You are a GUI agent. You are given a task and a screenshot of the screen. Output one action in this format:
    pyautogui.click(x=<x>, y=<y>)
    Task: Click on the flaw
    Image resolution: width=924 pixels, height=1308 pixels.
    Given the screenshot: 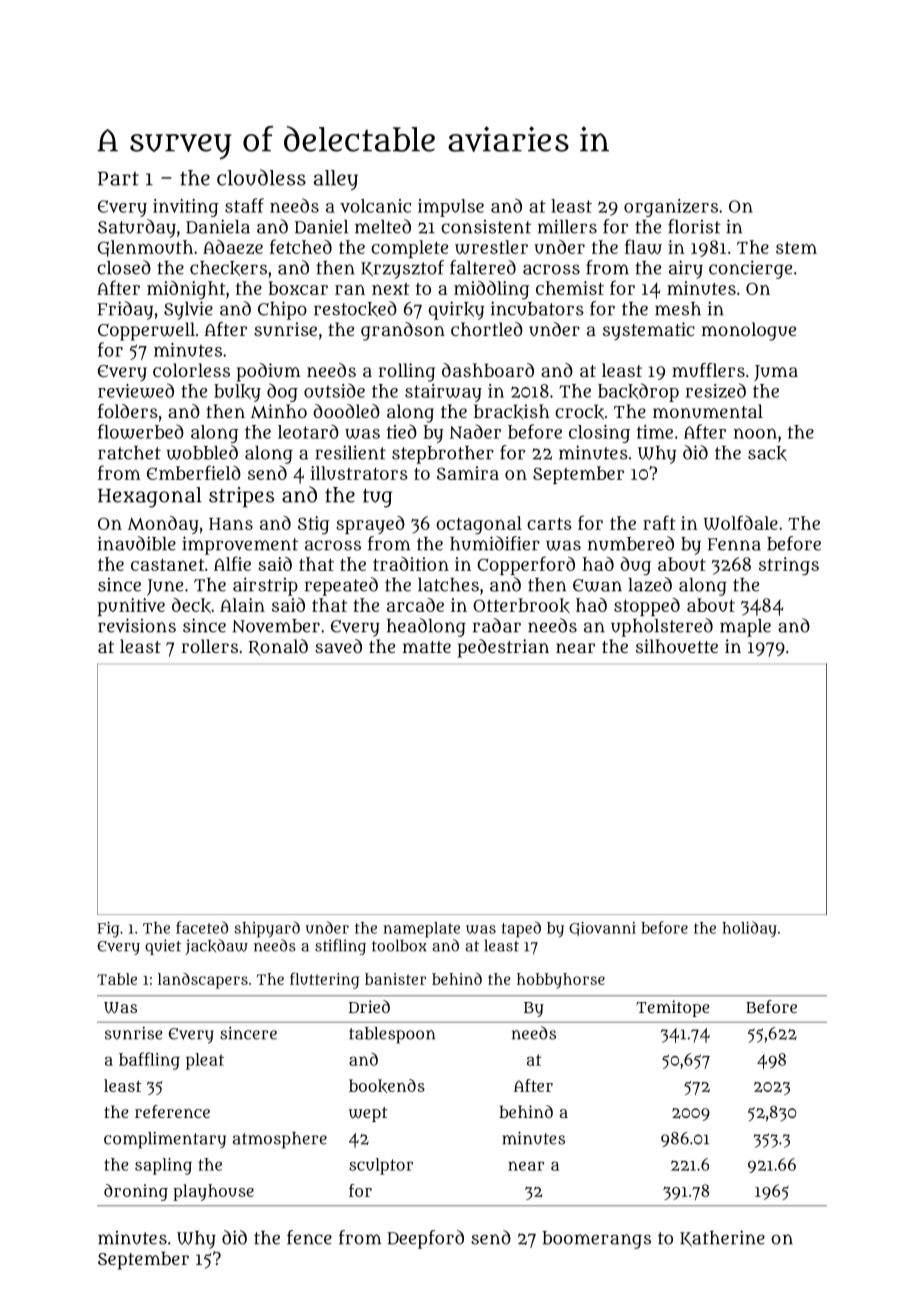 What is the action you would take?
    pyautogui.click(x=643, y=246)
